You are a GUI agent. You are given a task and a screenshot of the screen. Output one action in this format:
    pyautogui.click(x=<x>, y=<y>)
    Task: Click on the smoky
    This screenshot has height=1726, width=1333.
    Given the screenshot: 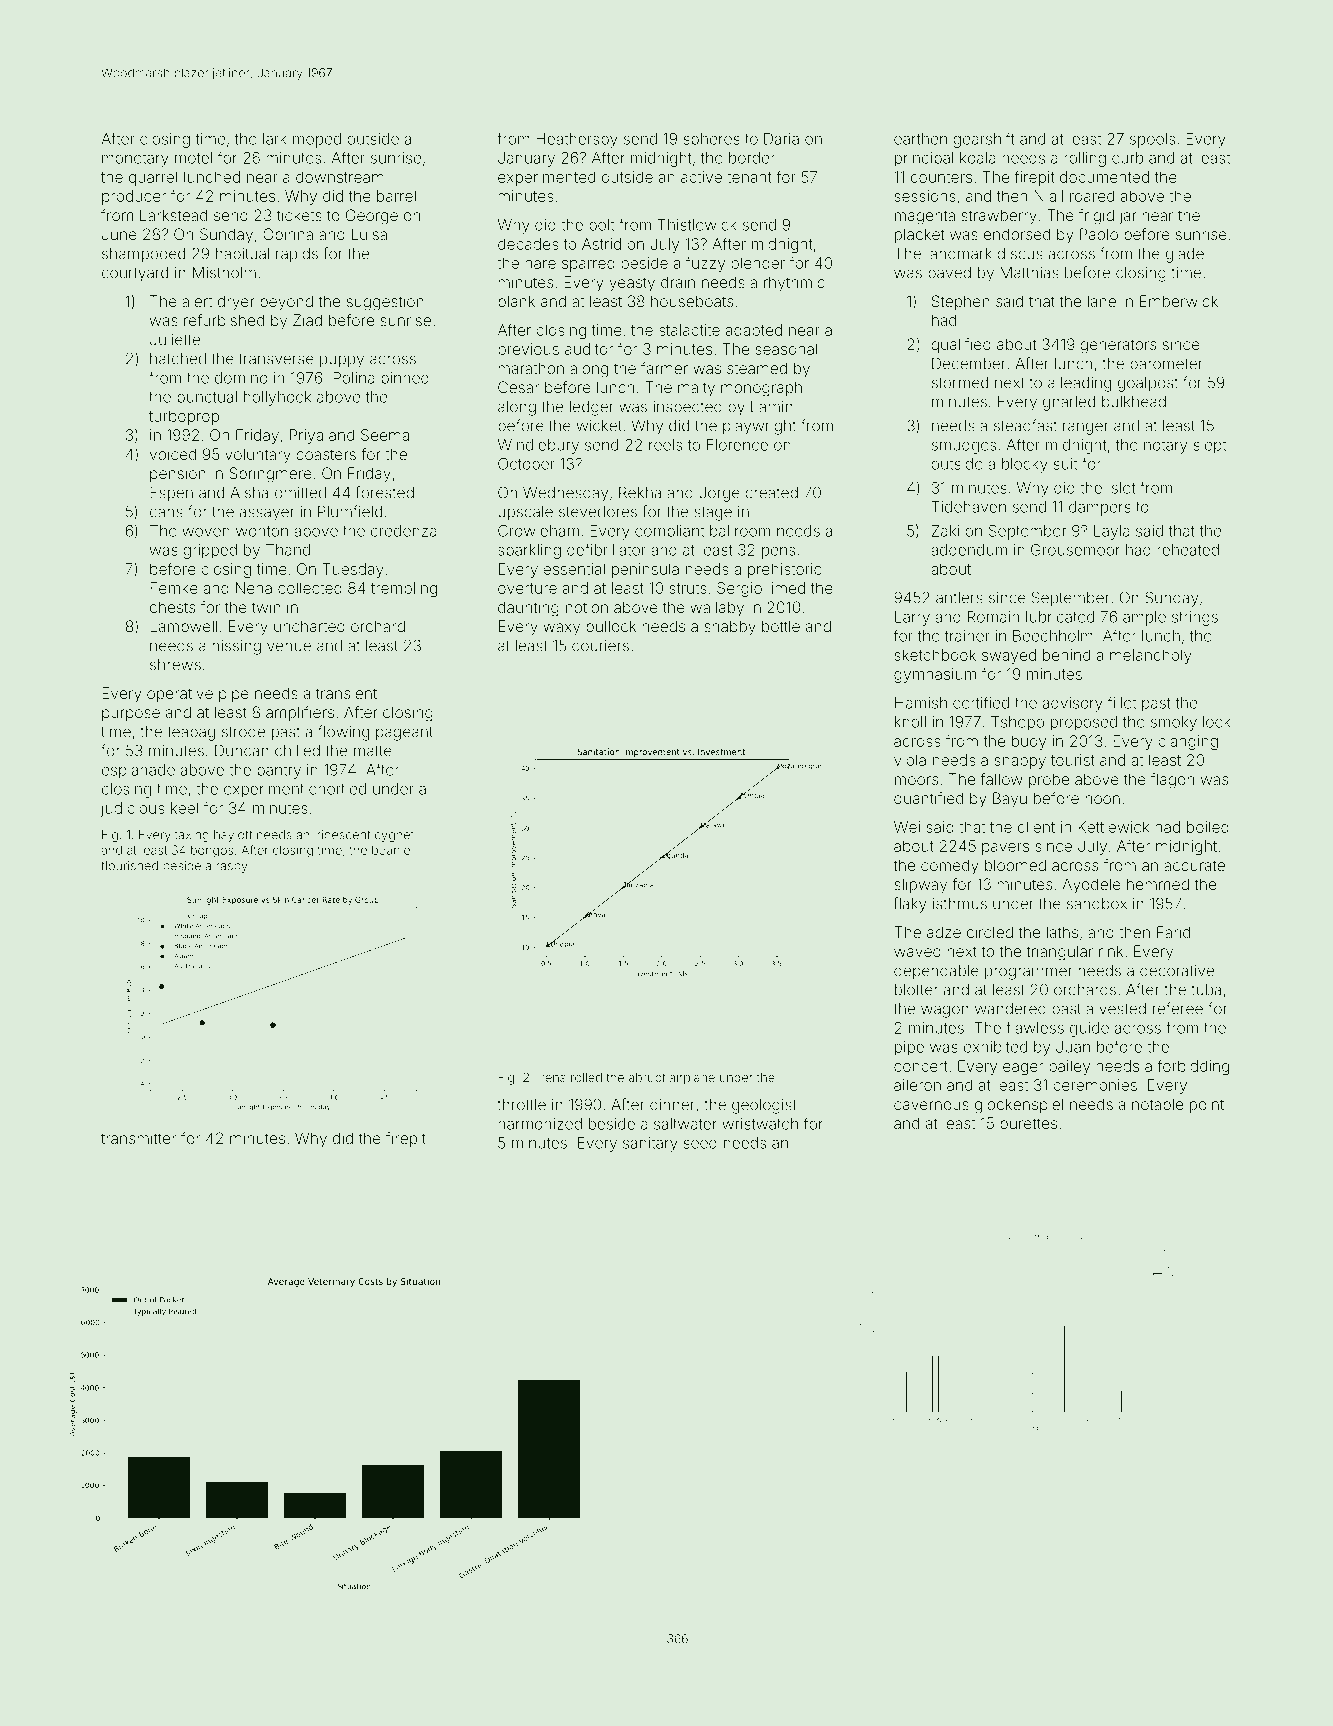 What is the action you would take?
    pyautogui.click(x=1174, y=723)
